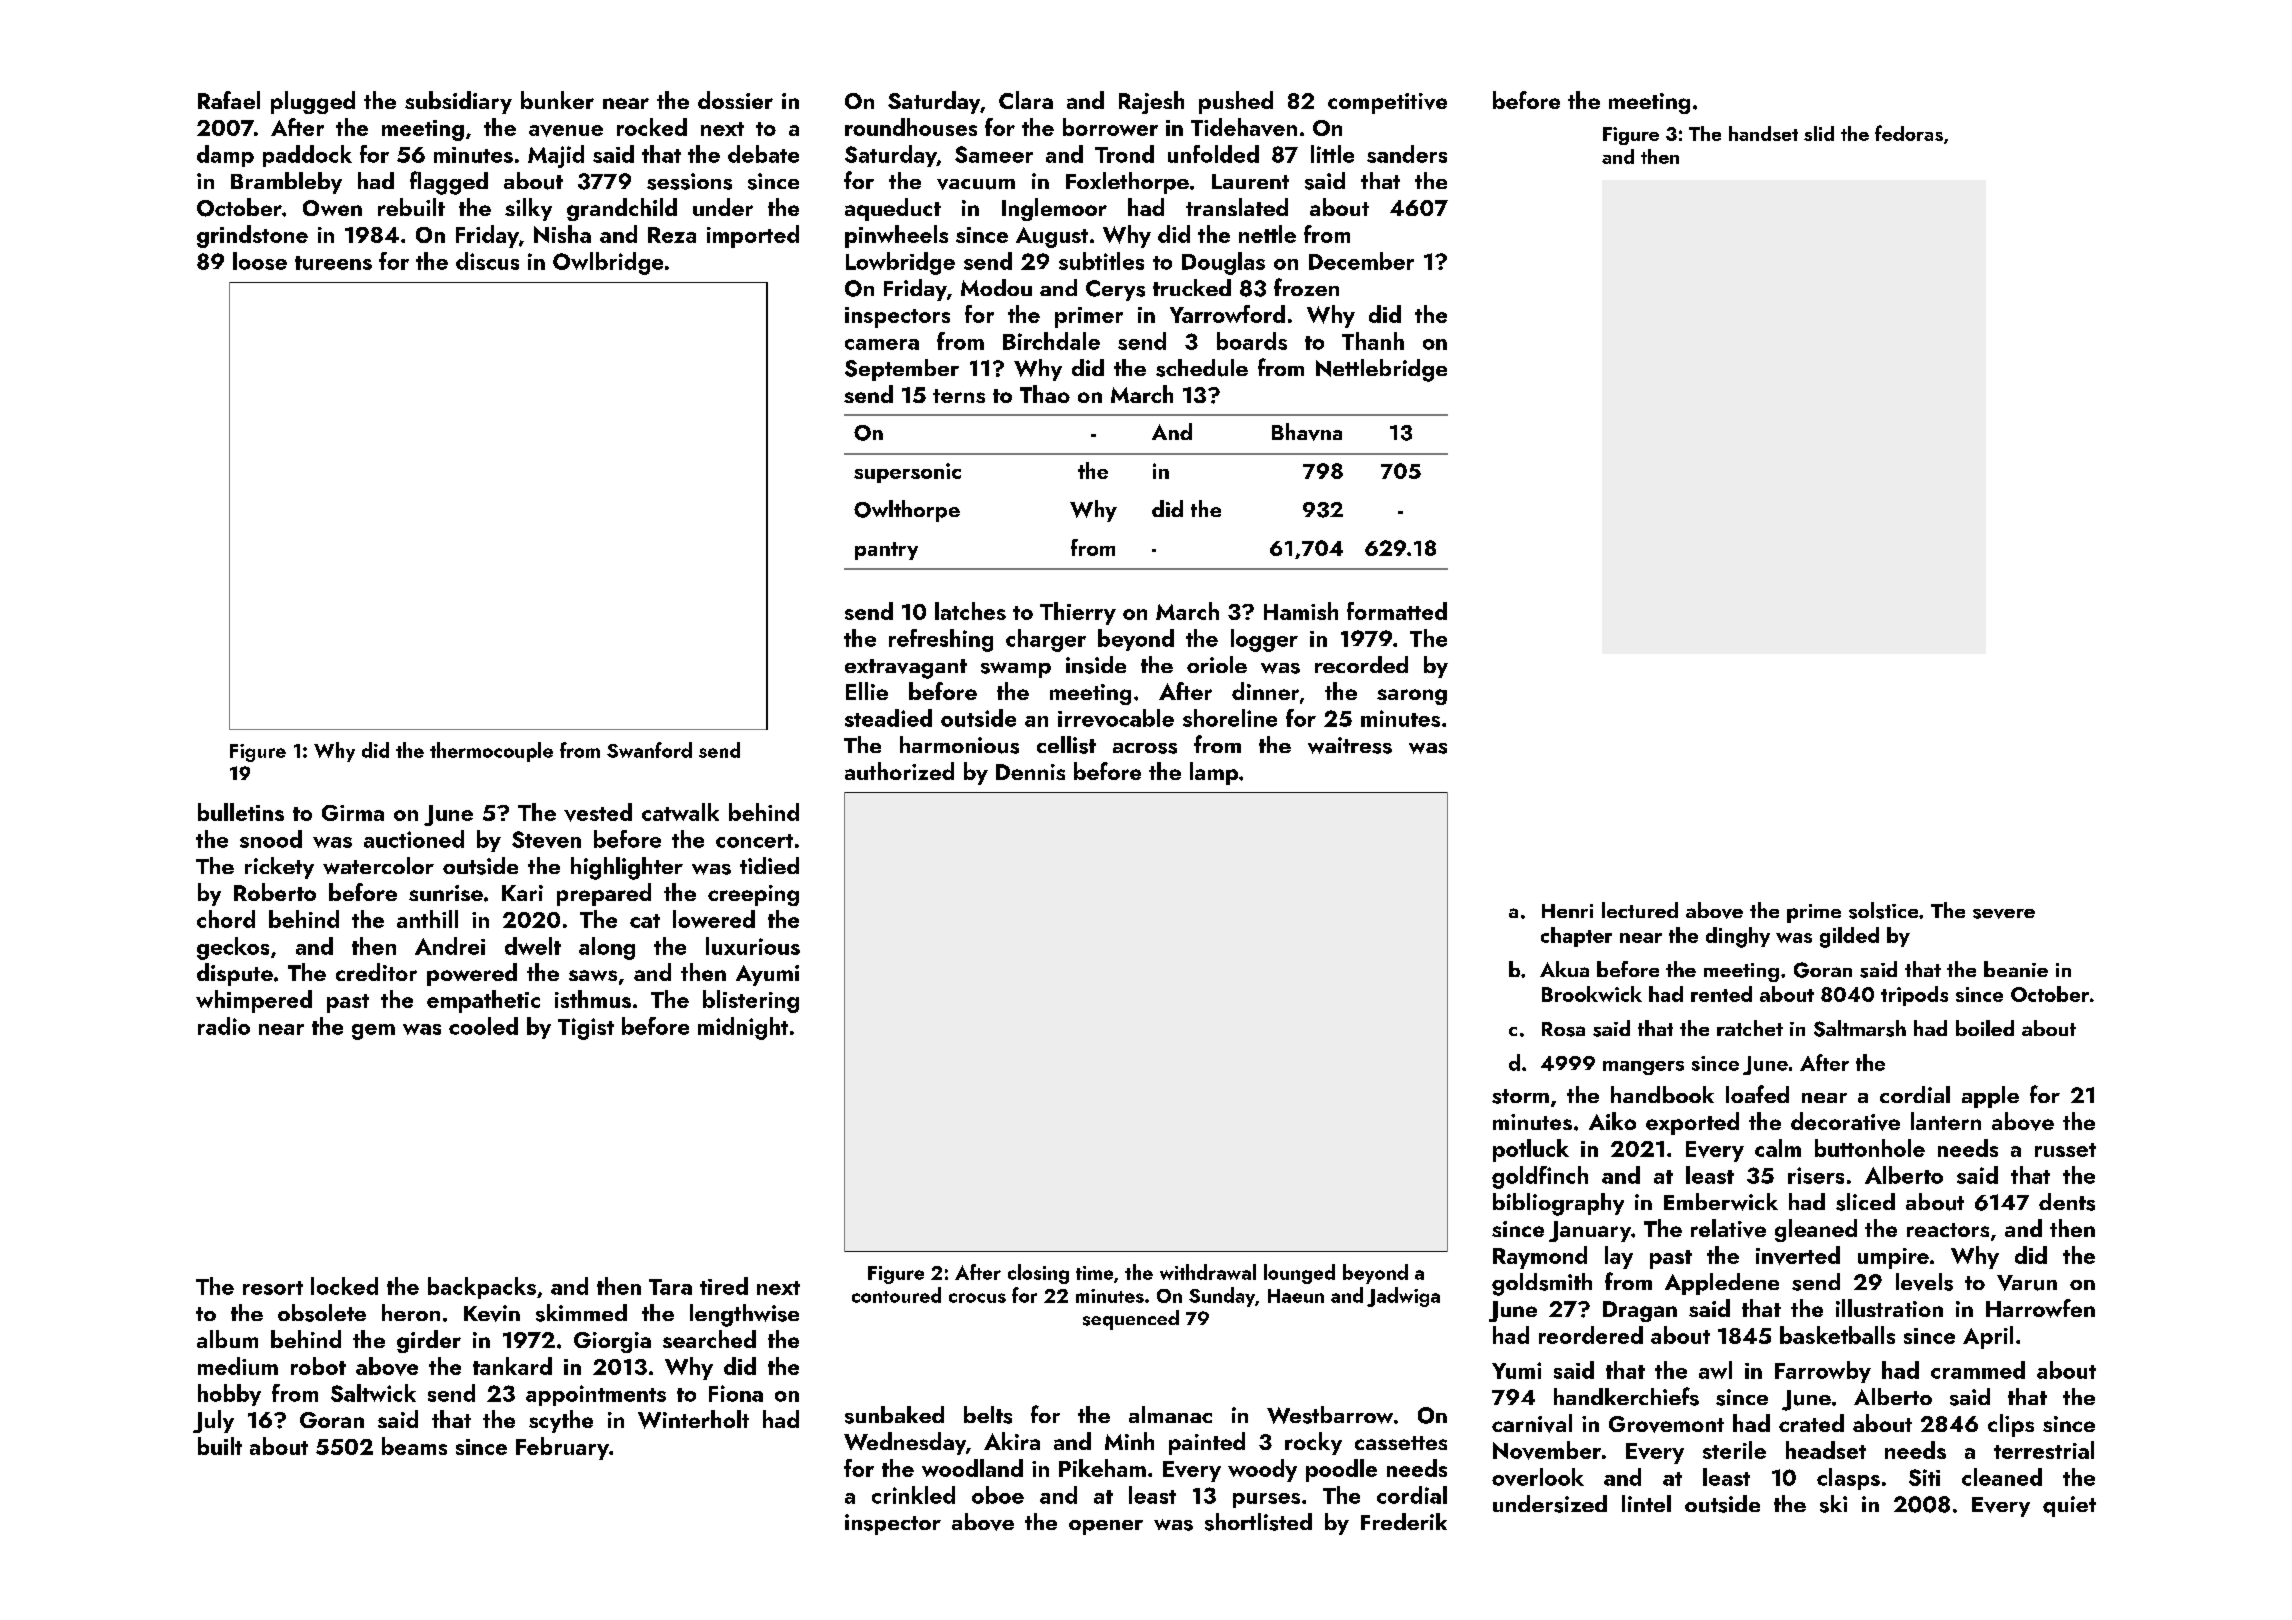 The width and height of the screenshot is (2292, 1620). What do you see at coordinates (1387, 103) in the screenshot?
I see `competitive` at bounding box center [1387, 103].
